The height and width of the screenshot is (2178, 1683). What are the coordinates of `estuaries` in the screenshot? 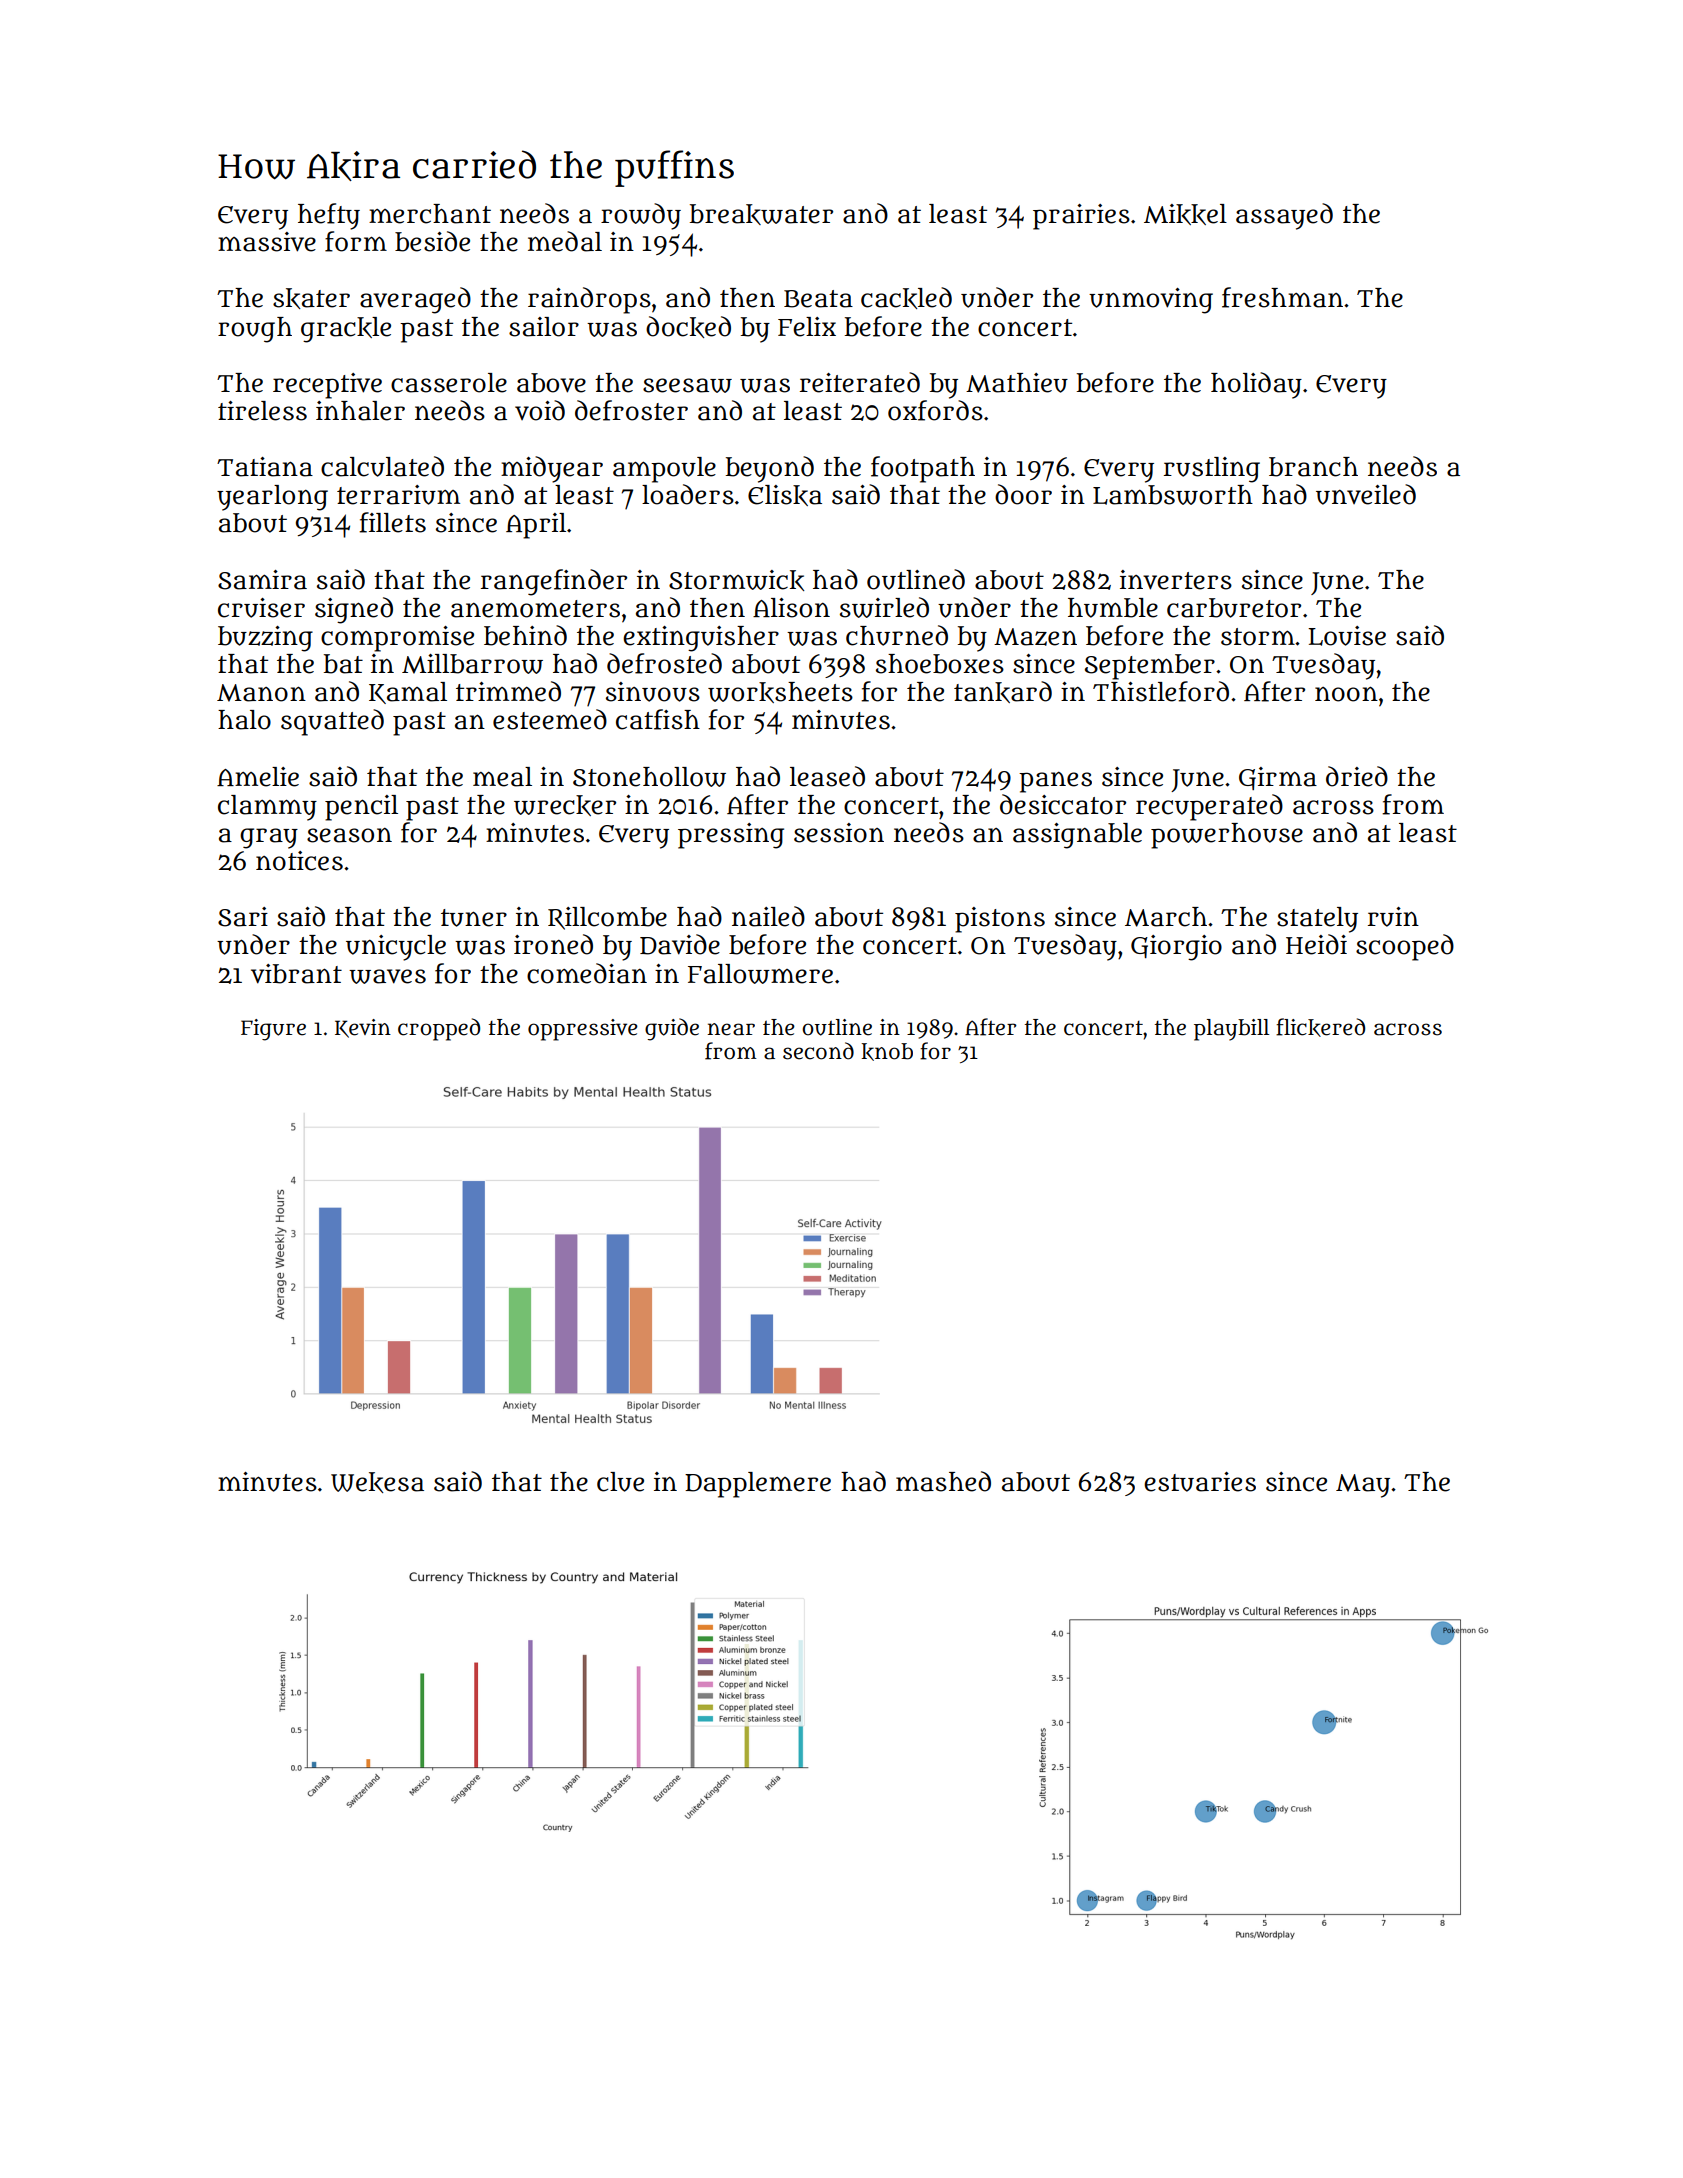 It's located at (1200, 1482).
